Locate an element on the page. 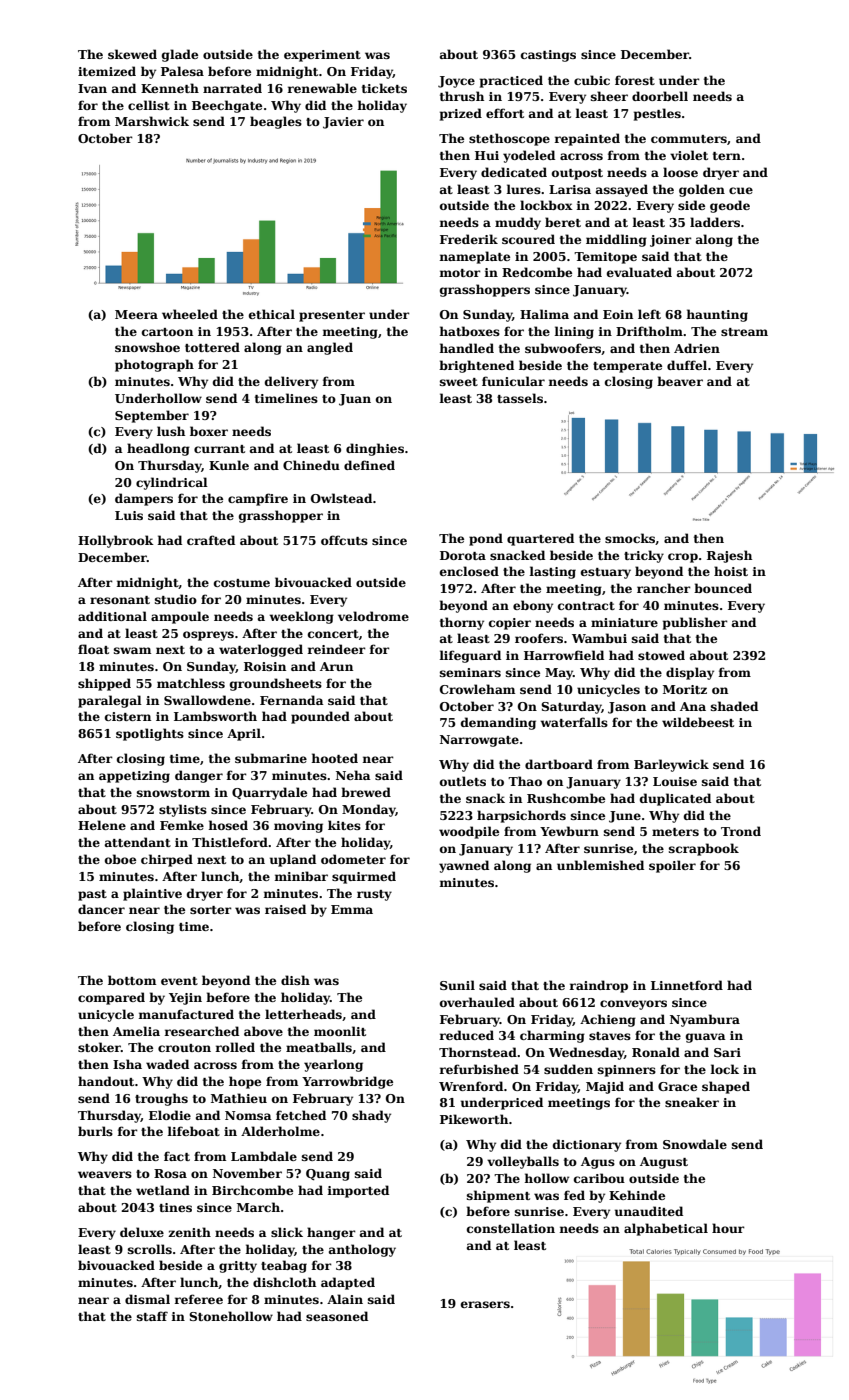 The width and height of the page is (849, 1400). outlets is located at coordinates (463, 781).
